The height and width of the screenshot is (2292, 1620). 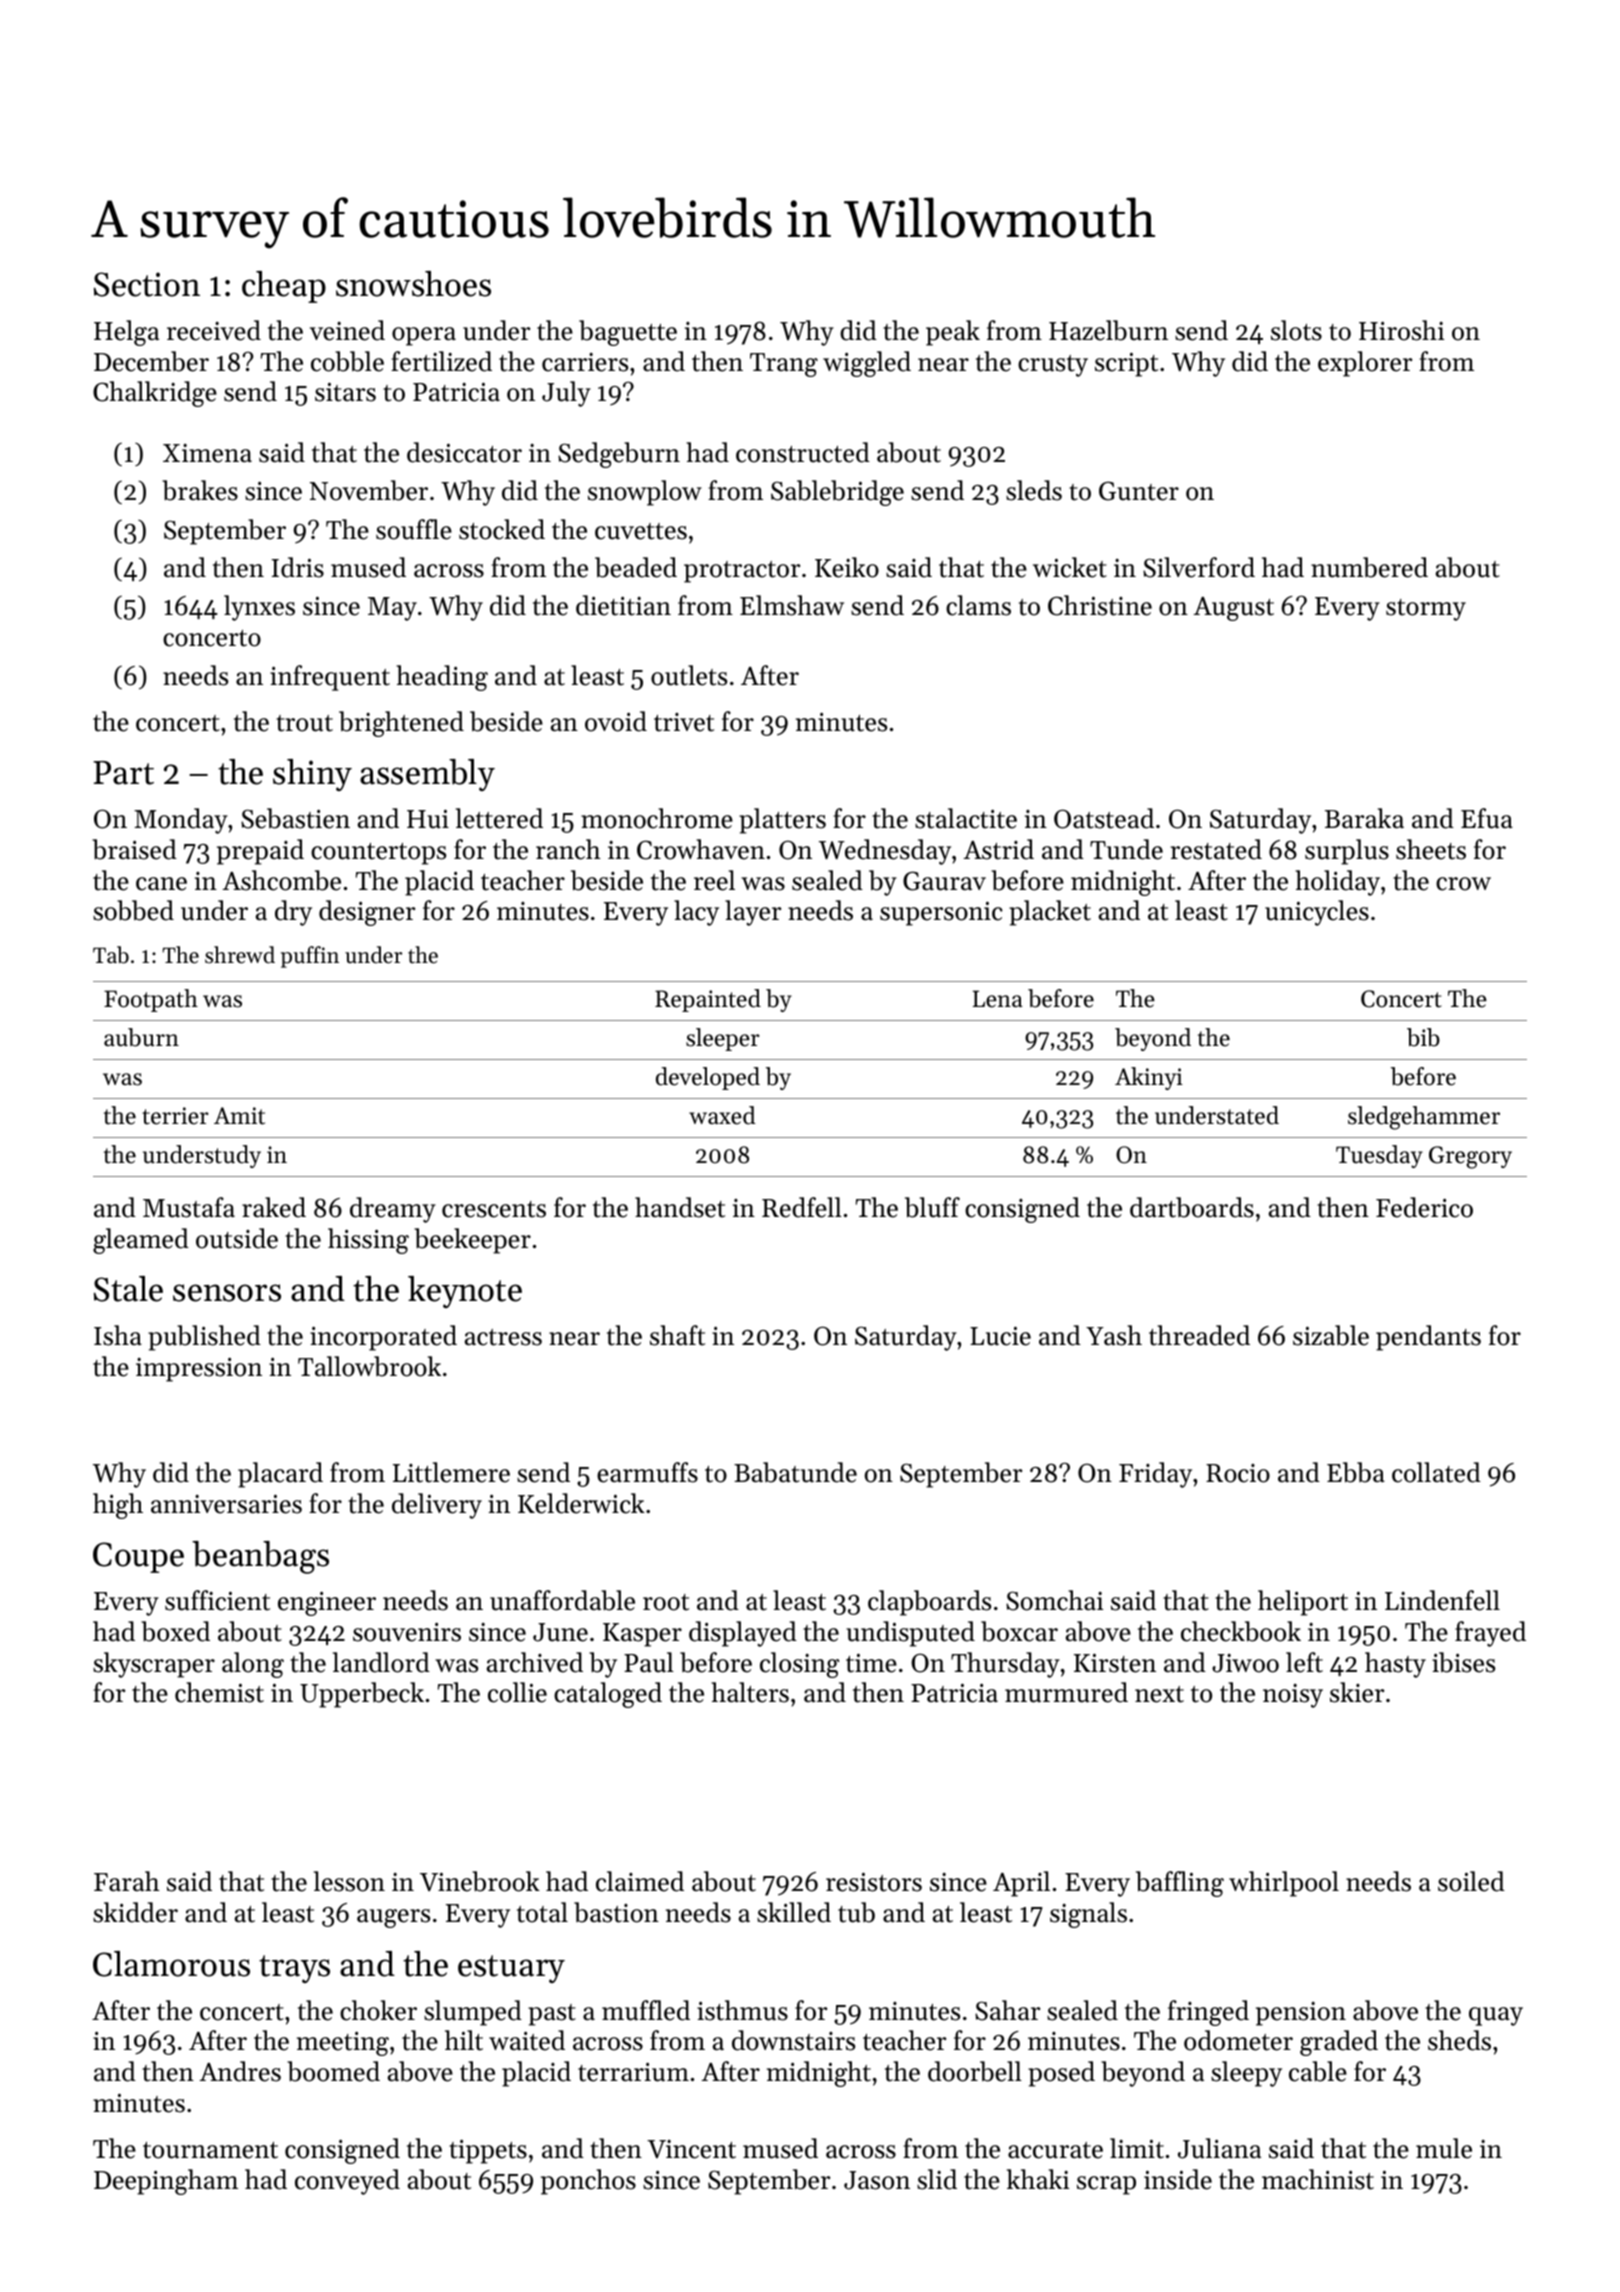 I want to click on protractor, so click(x=742, y=572).
